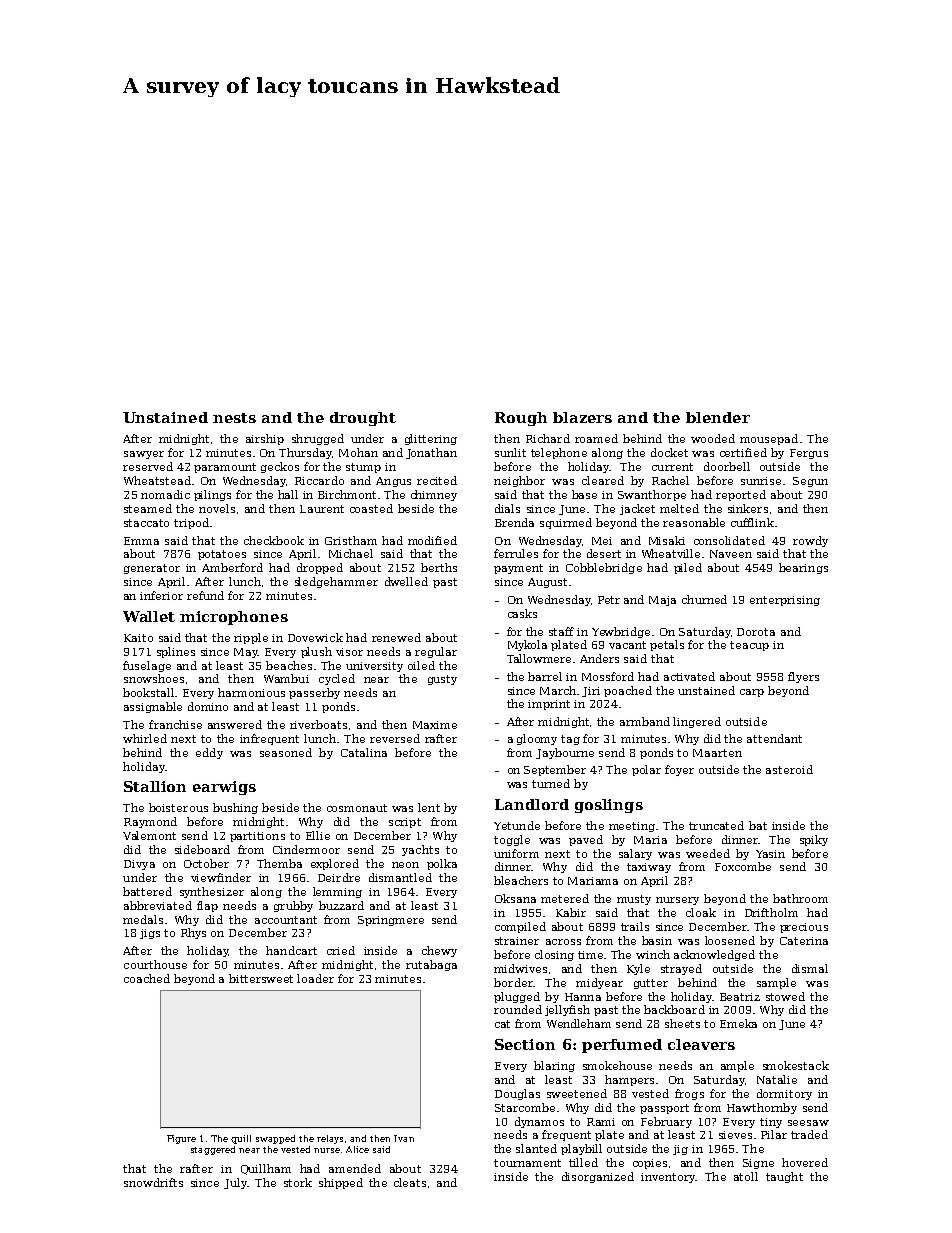 Image resolution: width=952 pixels, height=1233 pixels. What do you see at coordinates (803, 568) in the page?
I see `bearings` at bounding box center [803, 568].
